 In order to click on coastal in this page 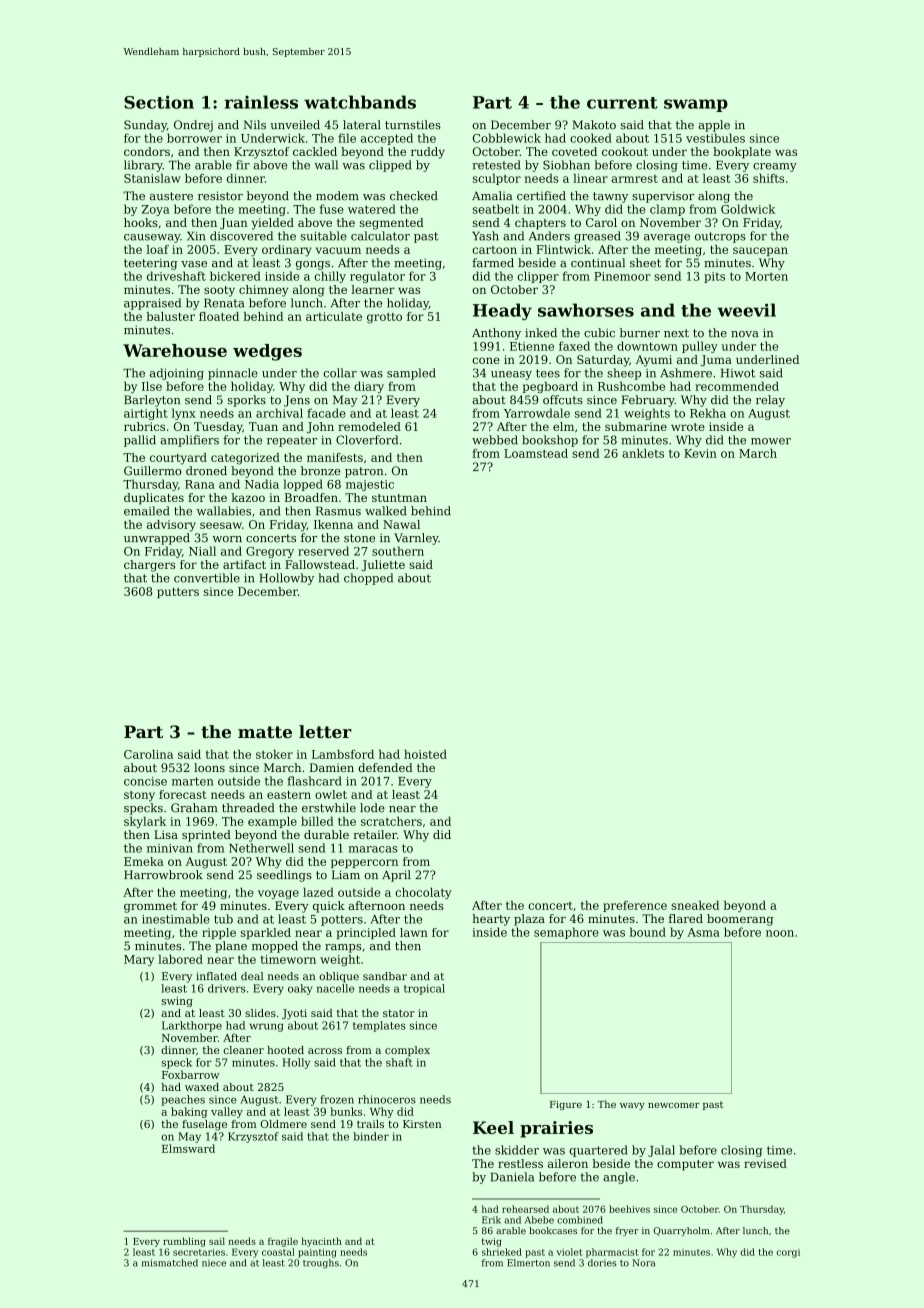, I will do `click(278, 1252)`.
